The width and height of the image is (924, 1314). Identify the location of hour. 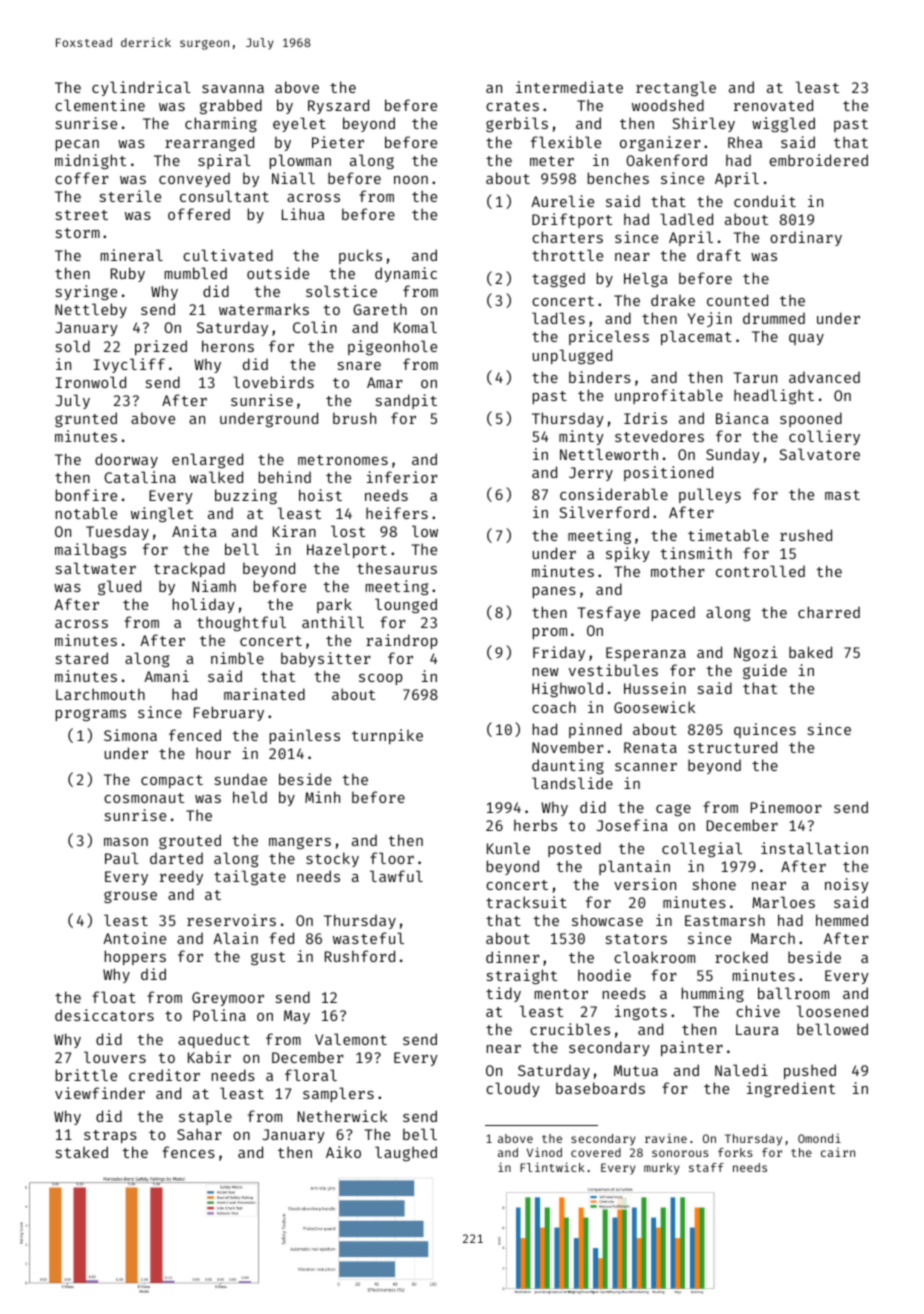
(213, 753).
